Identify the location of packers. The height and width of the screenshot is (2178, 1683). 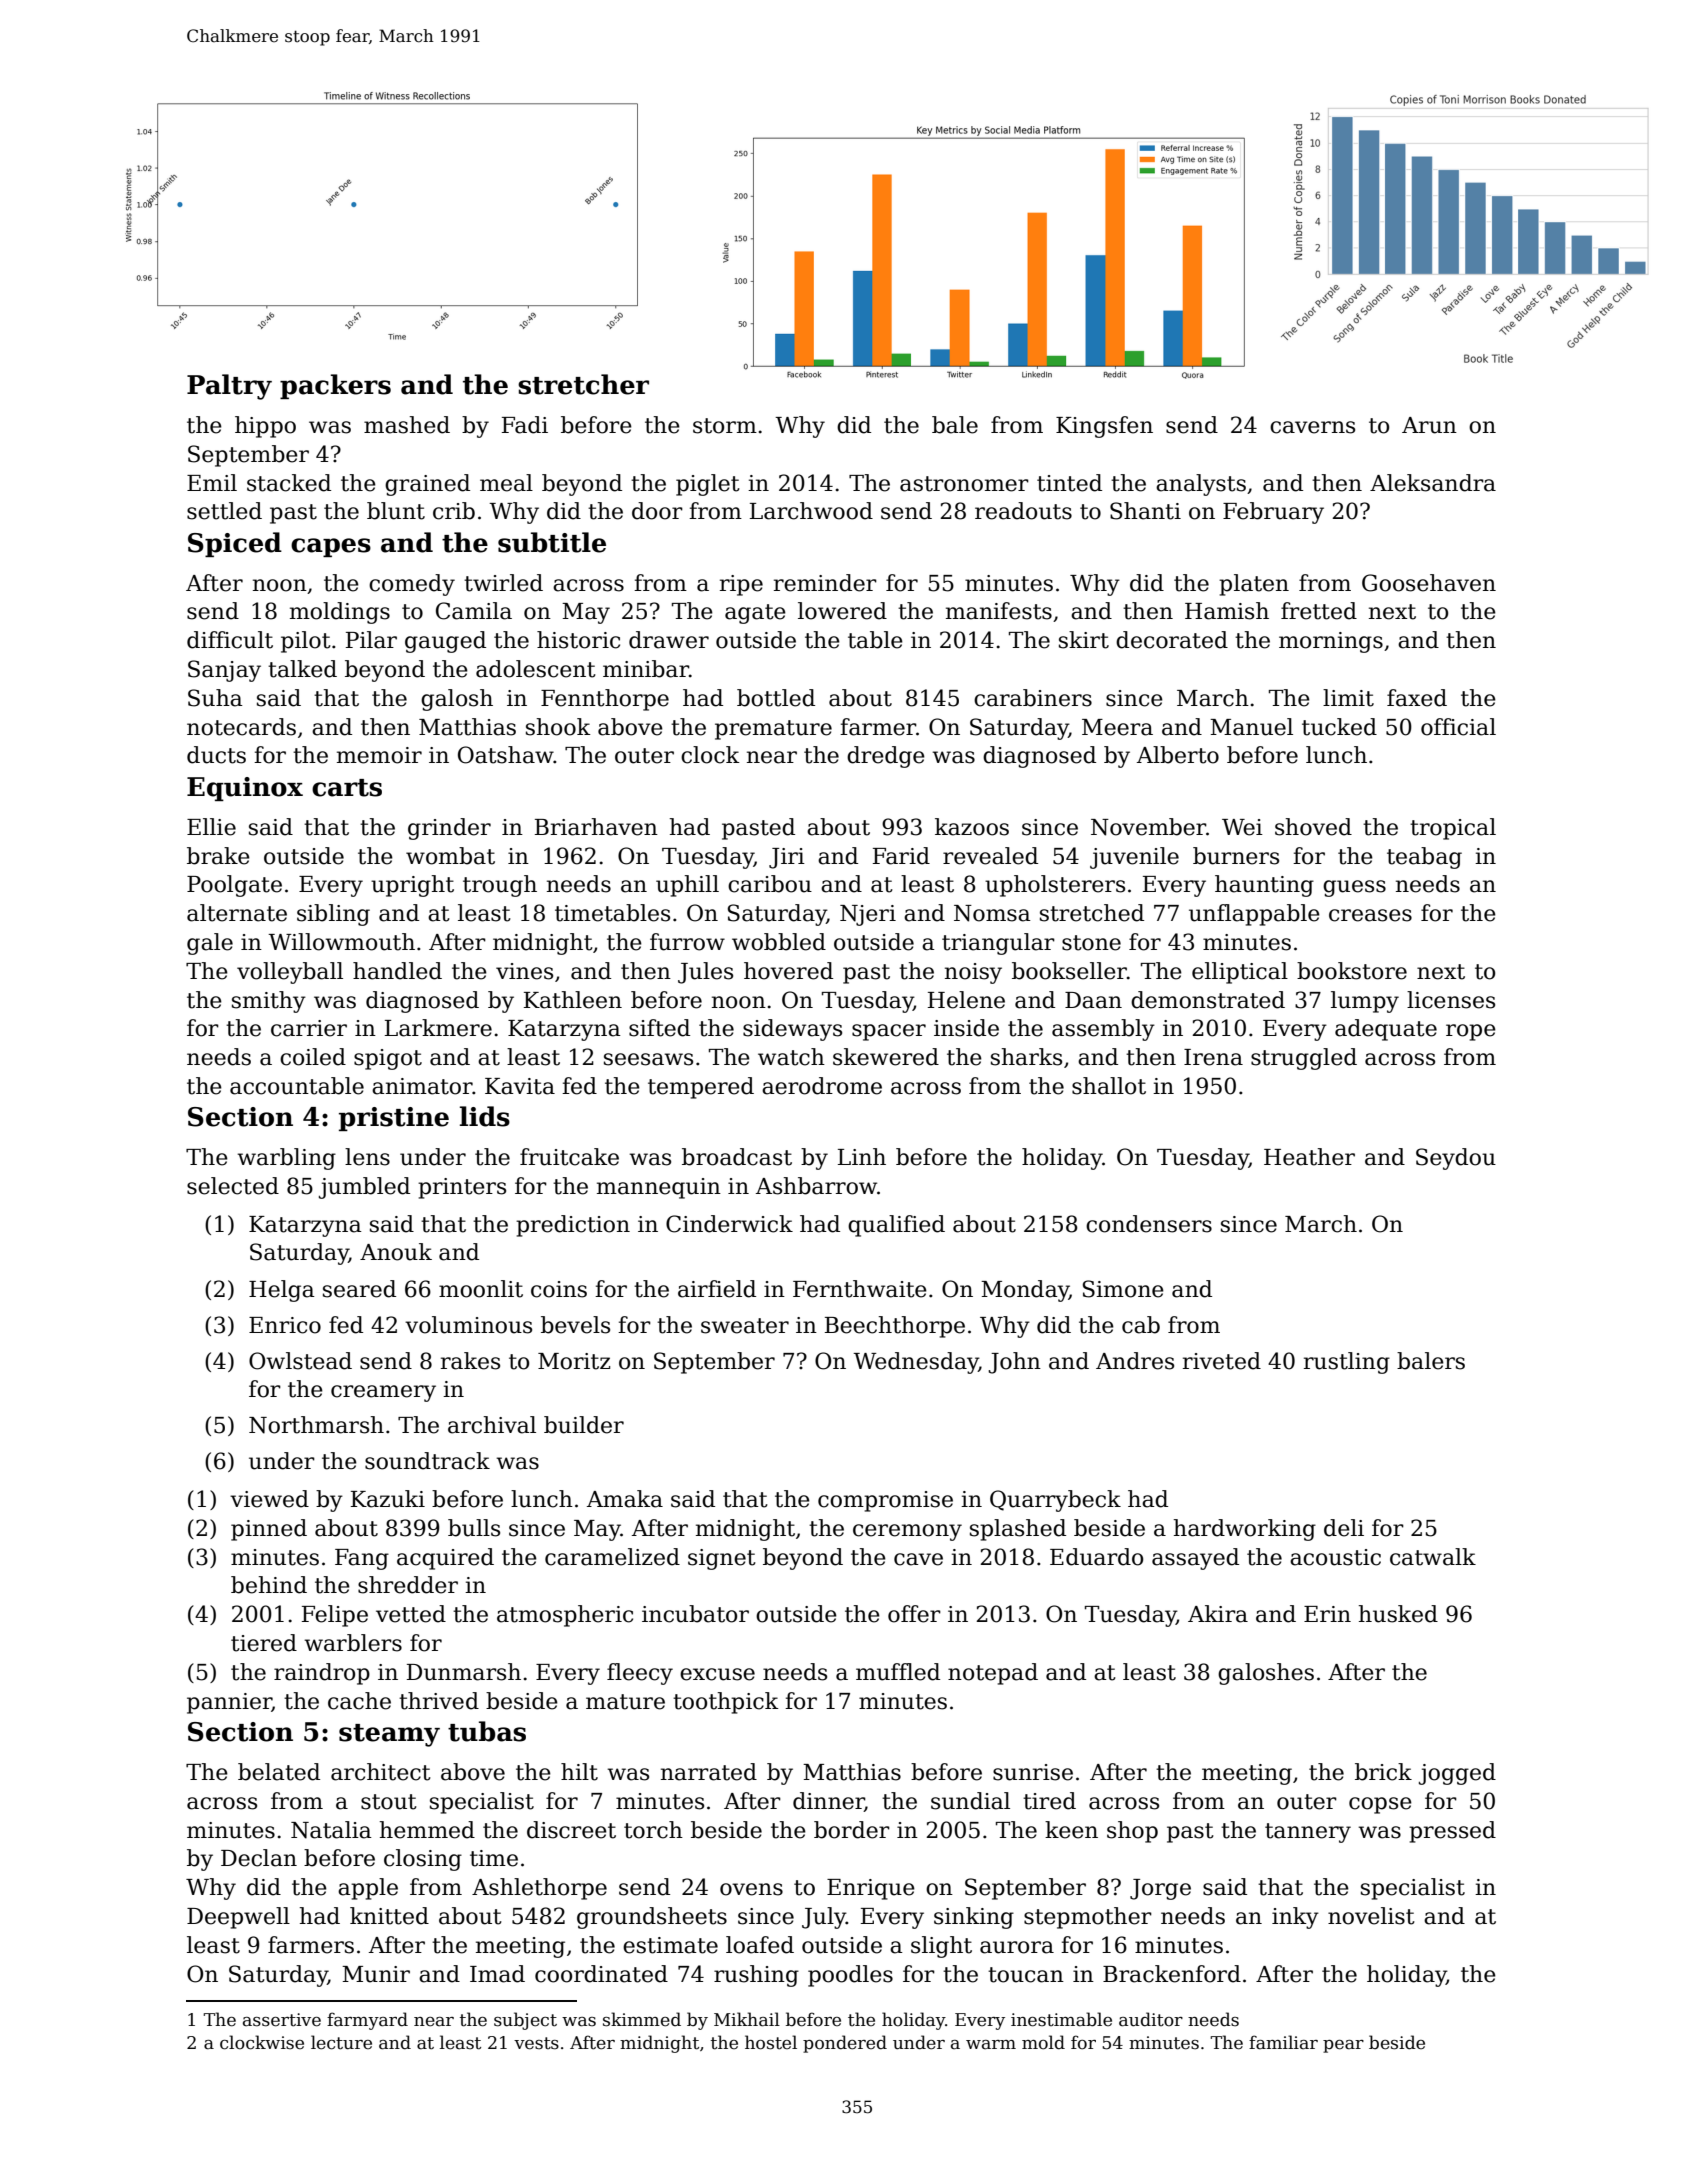
(335, 386).
